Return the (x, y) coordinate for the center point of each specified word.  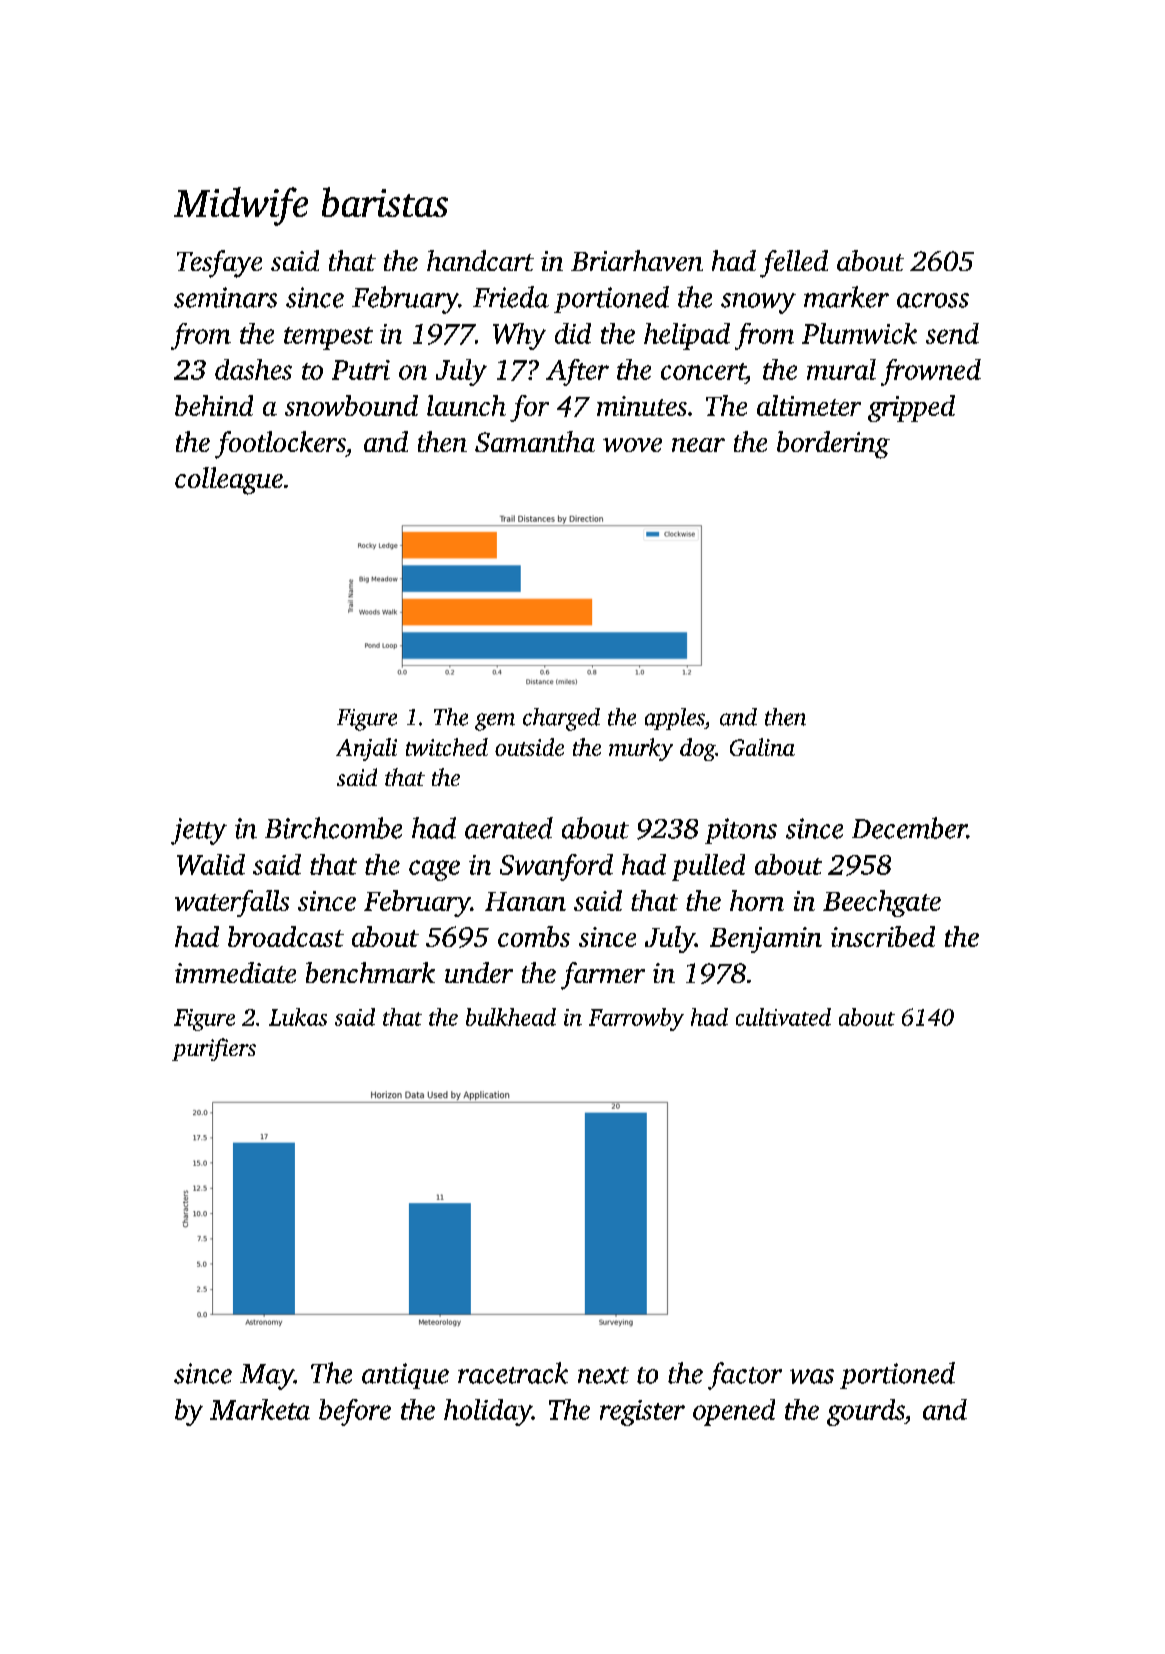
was (812, 1376)
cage (434, 870)
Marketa (260, 1409)
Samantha (535, 441)
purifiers (214, 1049)
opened (734, 1412)
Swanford (556, 867)
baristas (385, 202)
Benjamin (766, 940)
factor (745, 1376)
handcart (480, 260)
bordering (833, 445)
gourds (866, 1412)
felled (794, 264)
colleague (229, 481)
